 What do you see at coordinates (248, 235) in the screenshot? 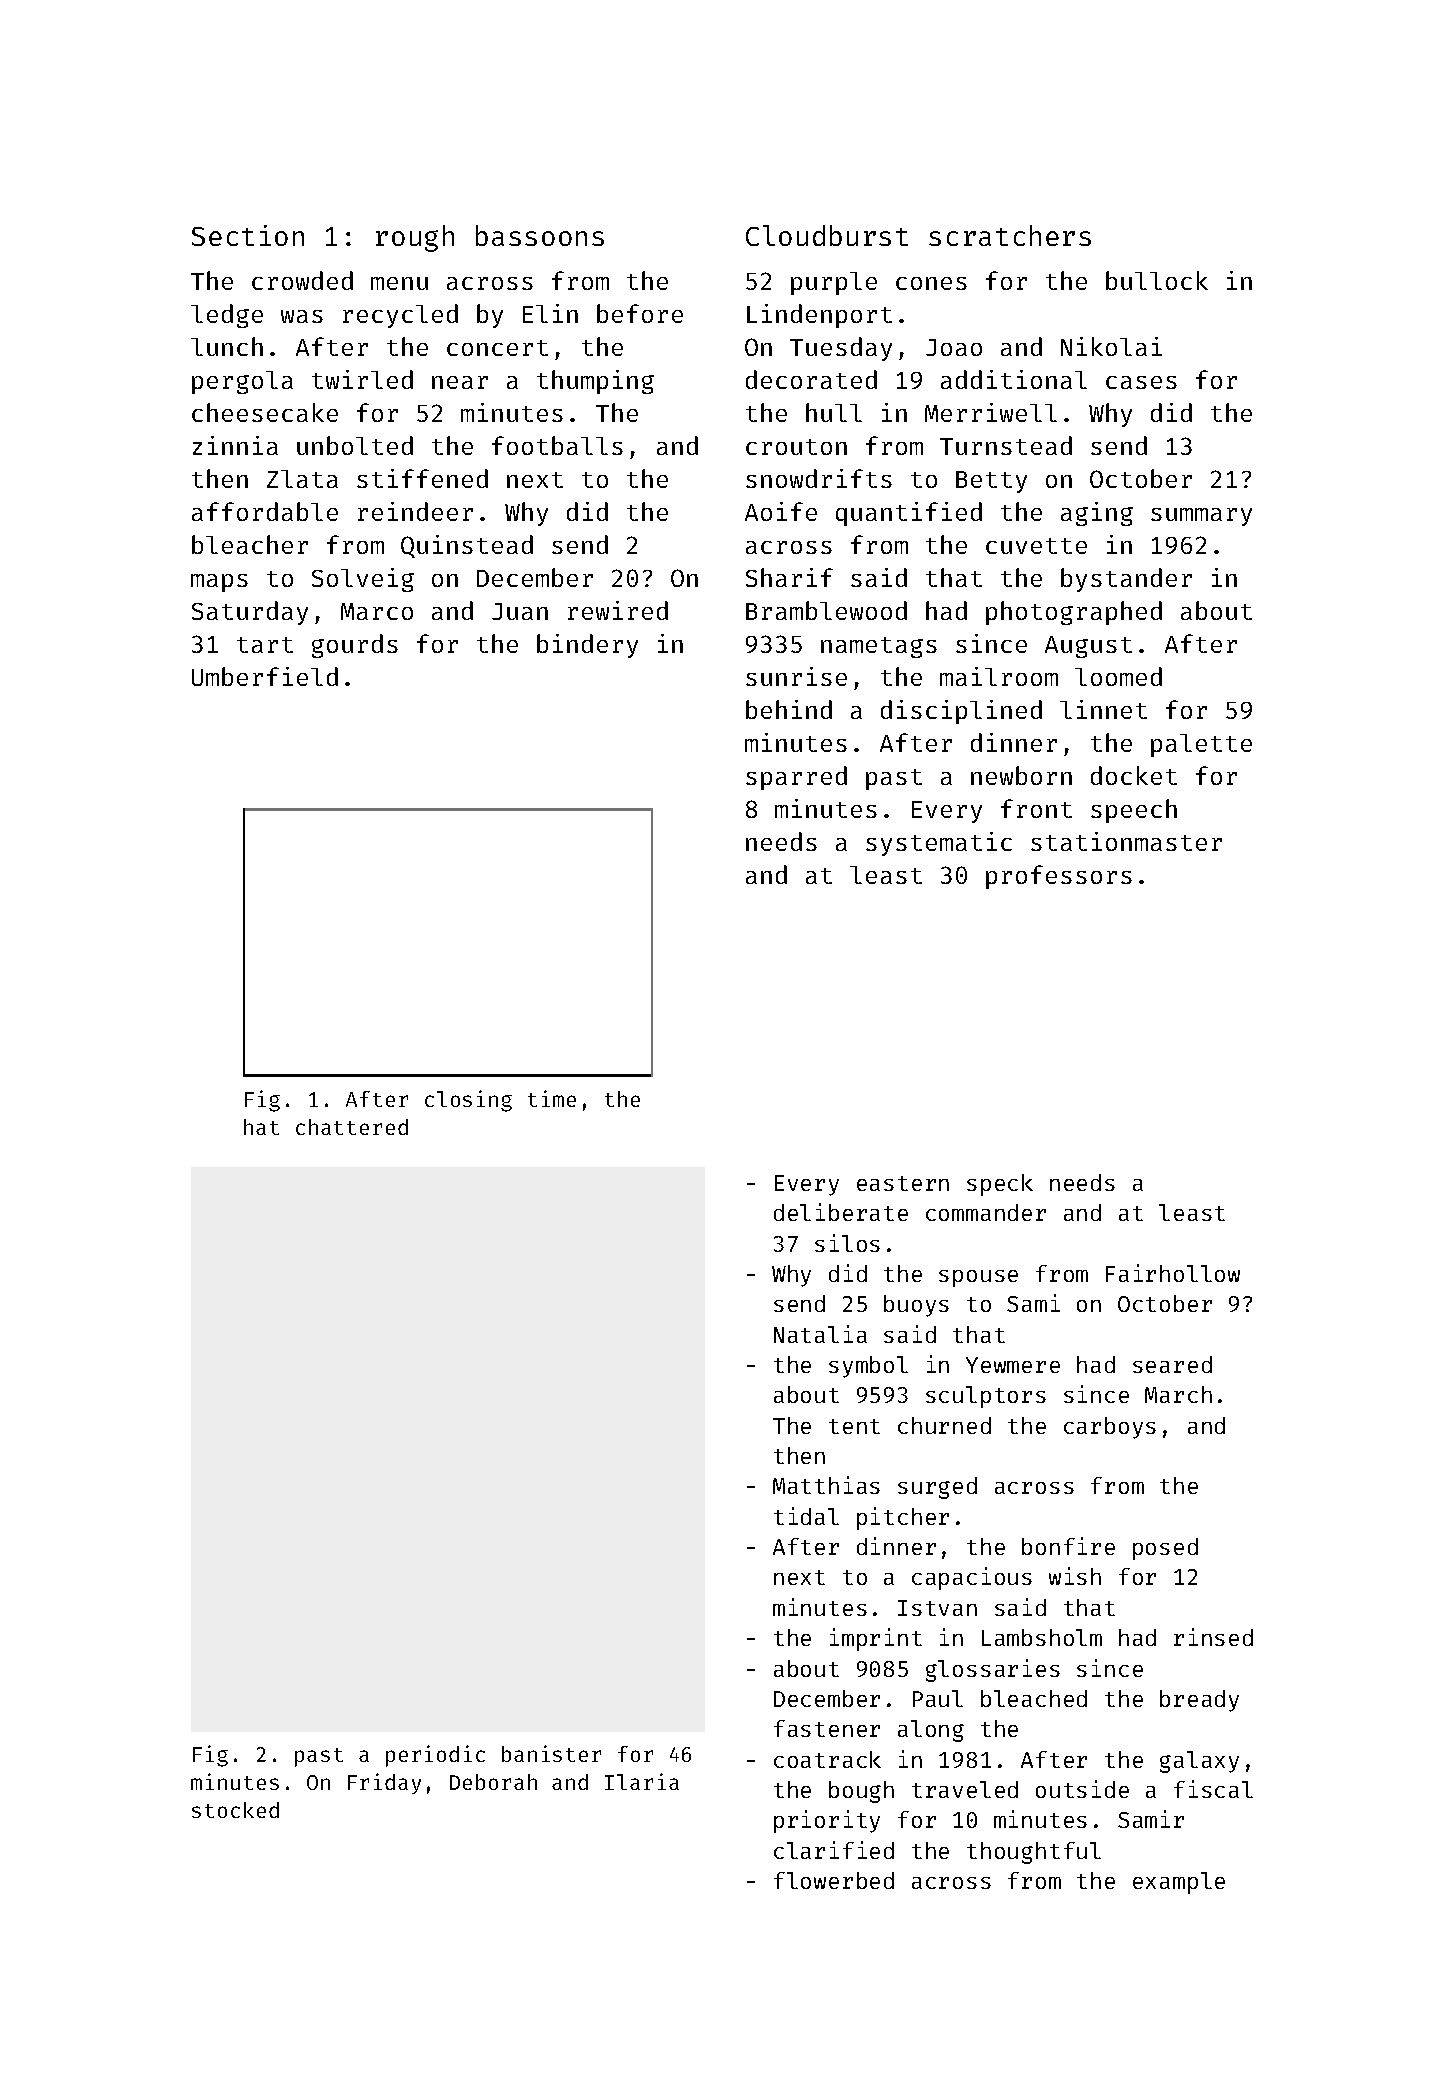
I see `Section` at bounding box center [248, 235].
